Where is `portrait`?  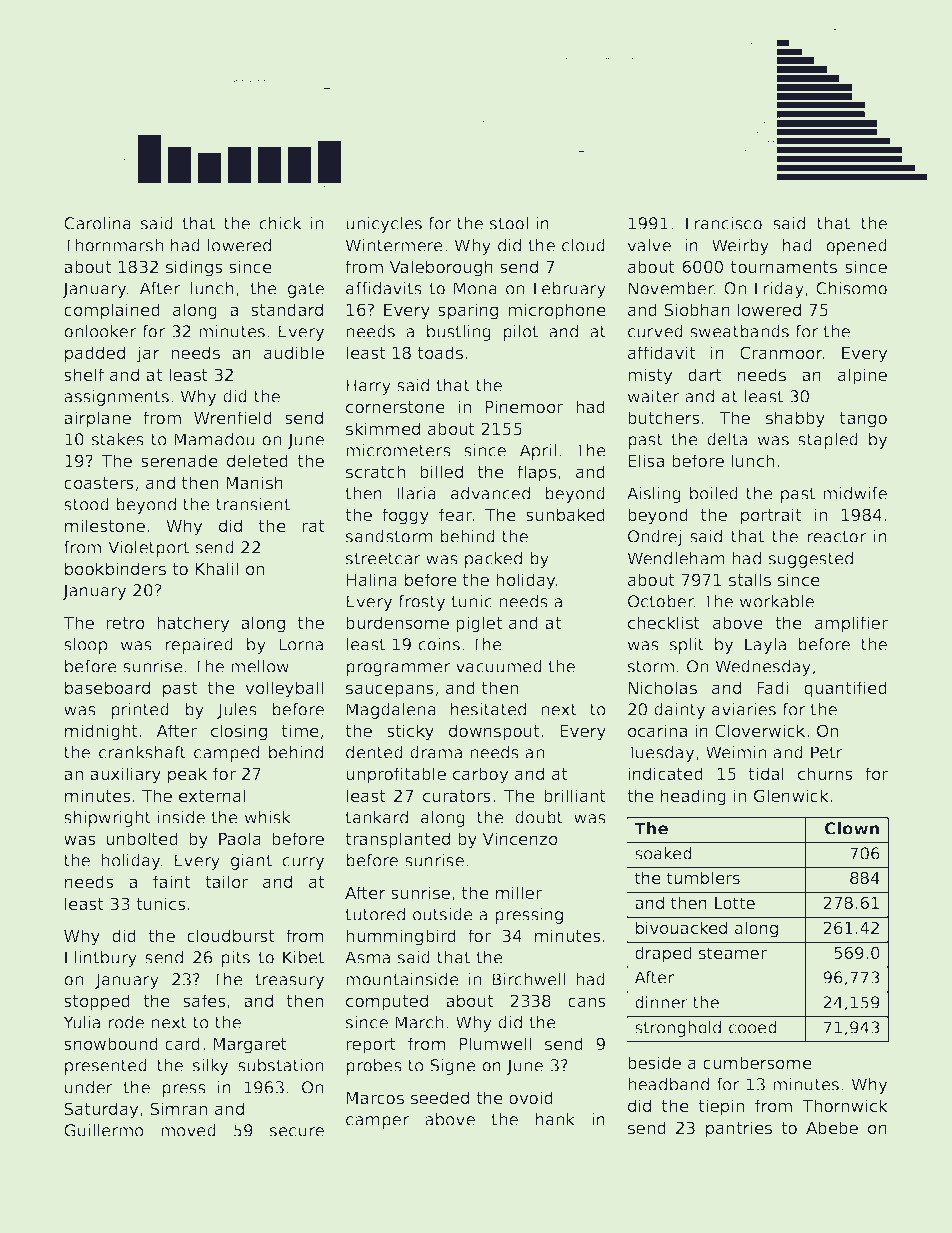 portrait is located at coordinates (771, 516).
